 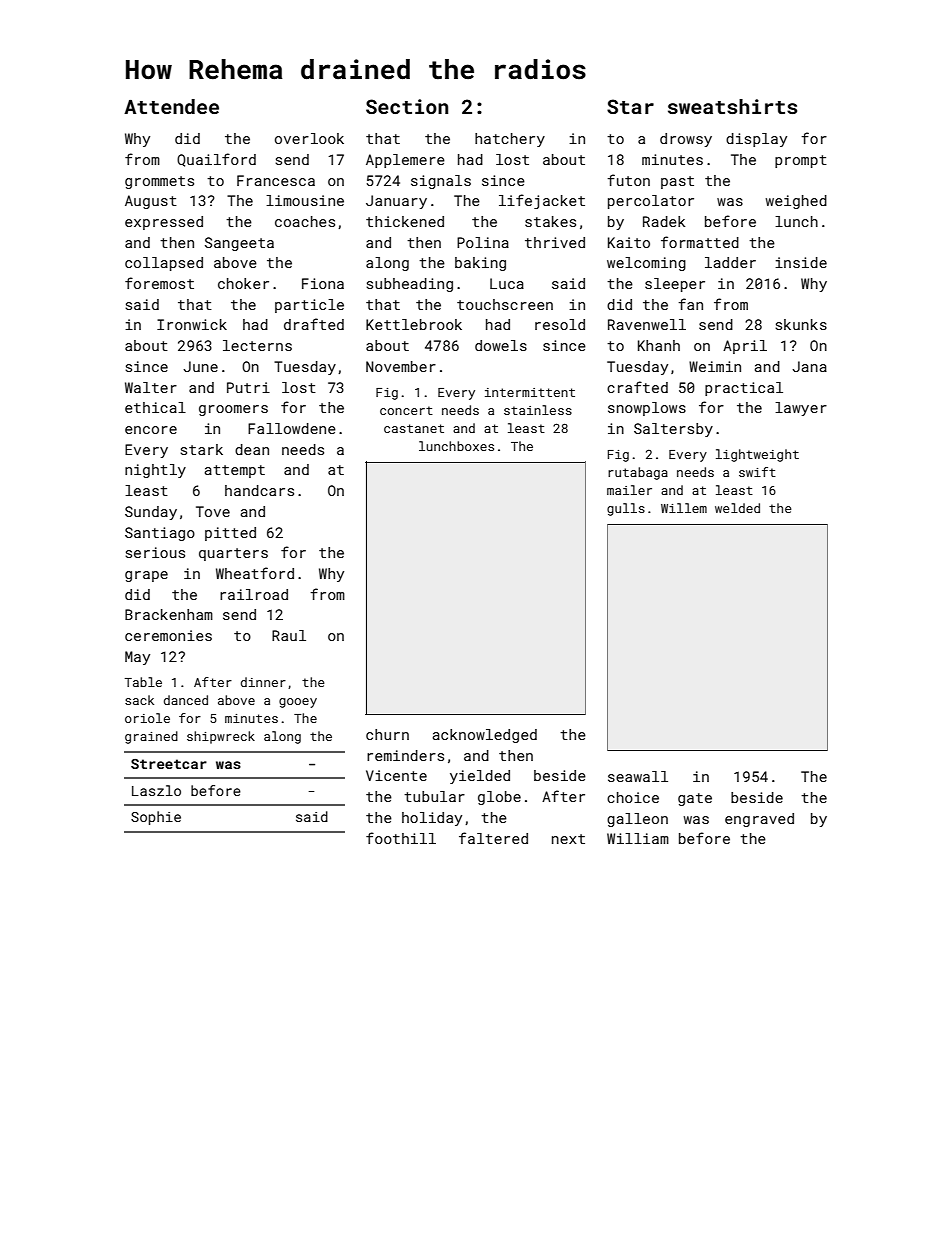 What do you see at coordinates (732, 106) in the page?
I see `sweatshirts` at bounding box center [732, 106].
